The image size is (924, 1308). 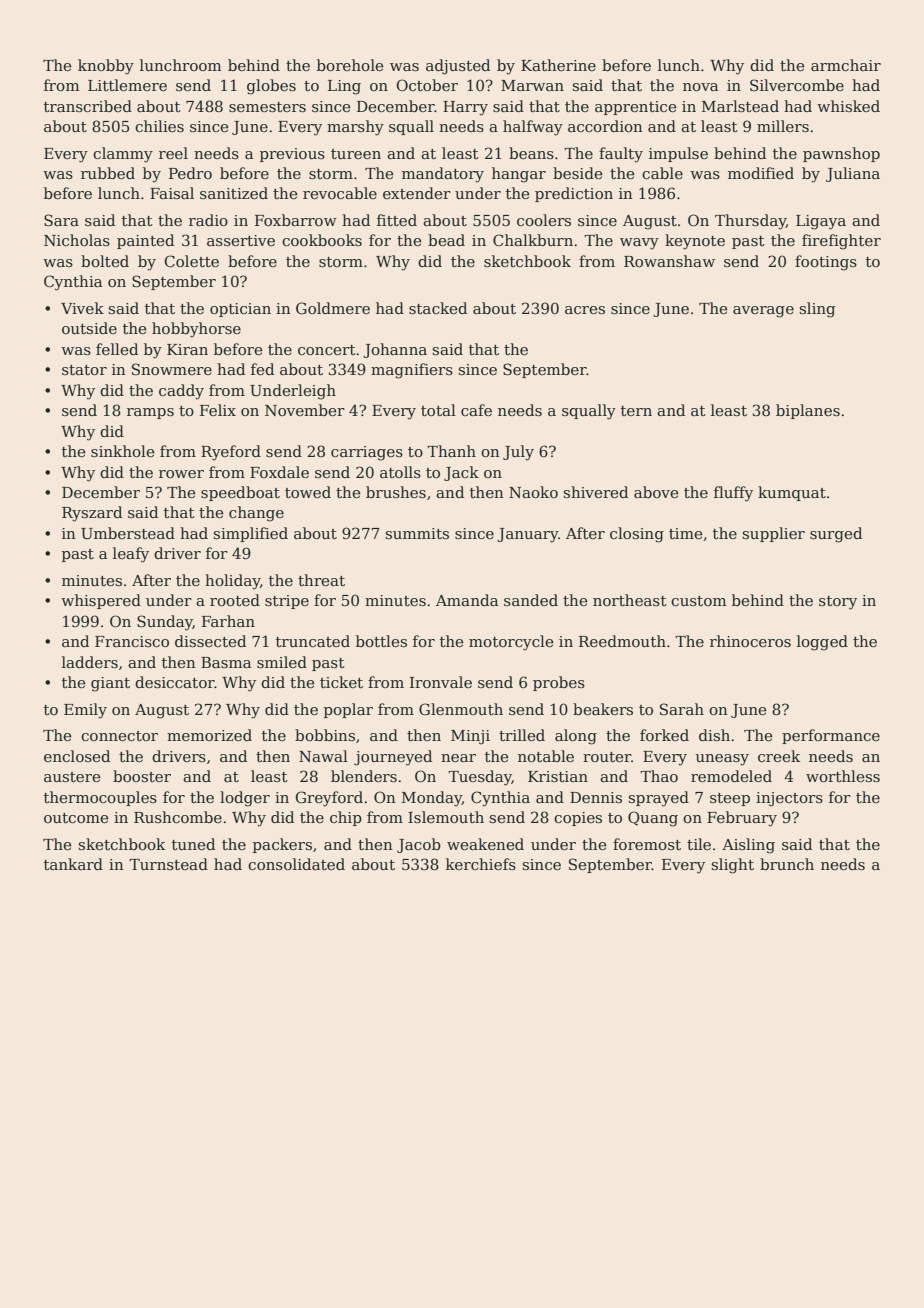 I want to click on worthless, so click(x=843, y=776).
